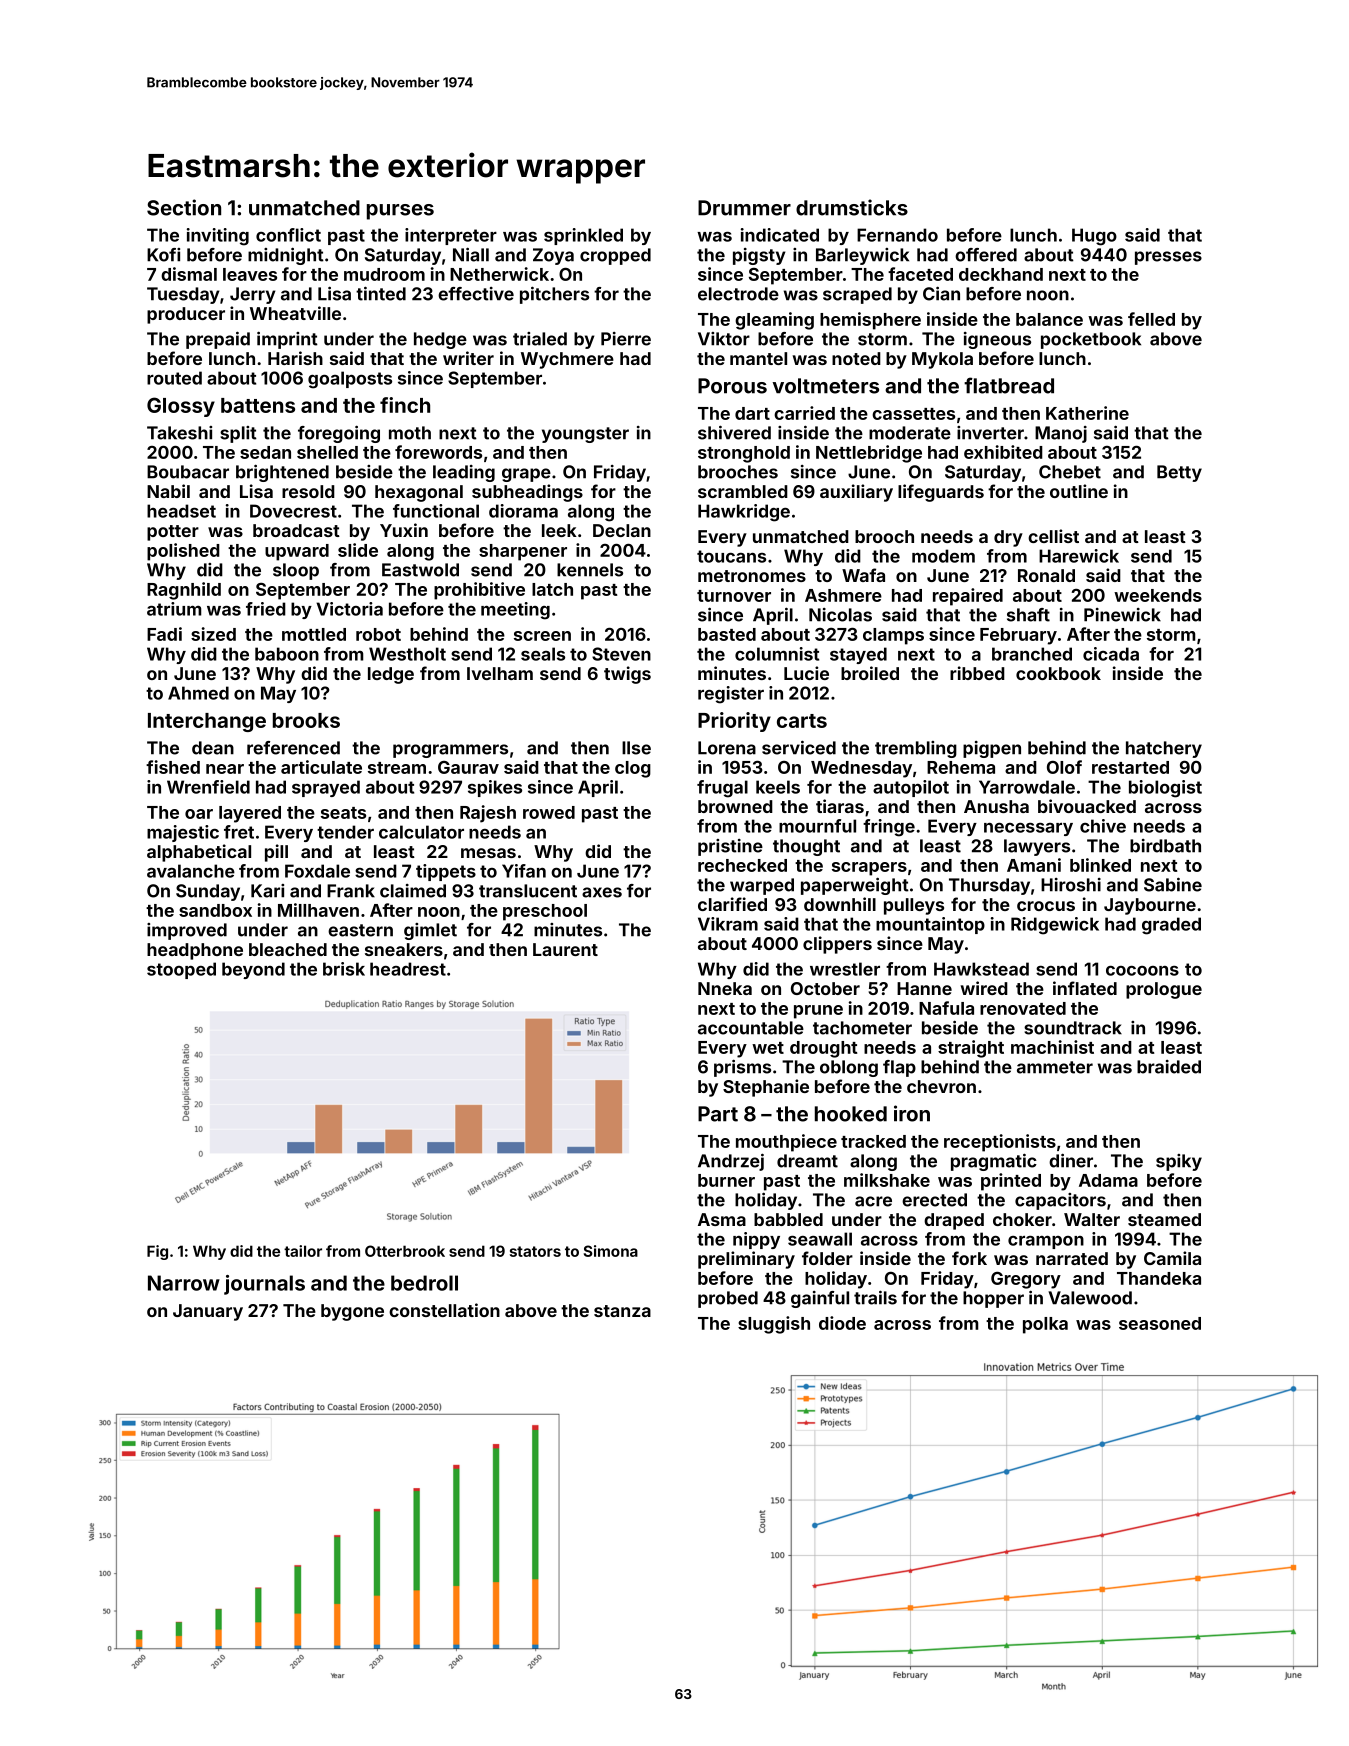  Describe the element at coordinates (622, 530) in the document. I see `Declan` at that location.
